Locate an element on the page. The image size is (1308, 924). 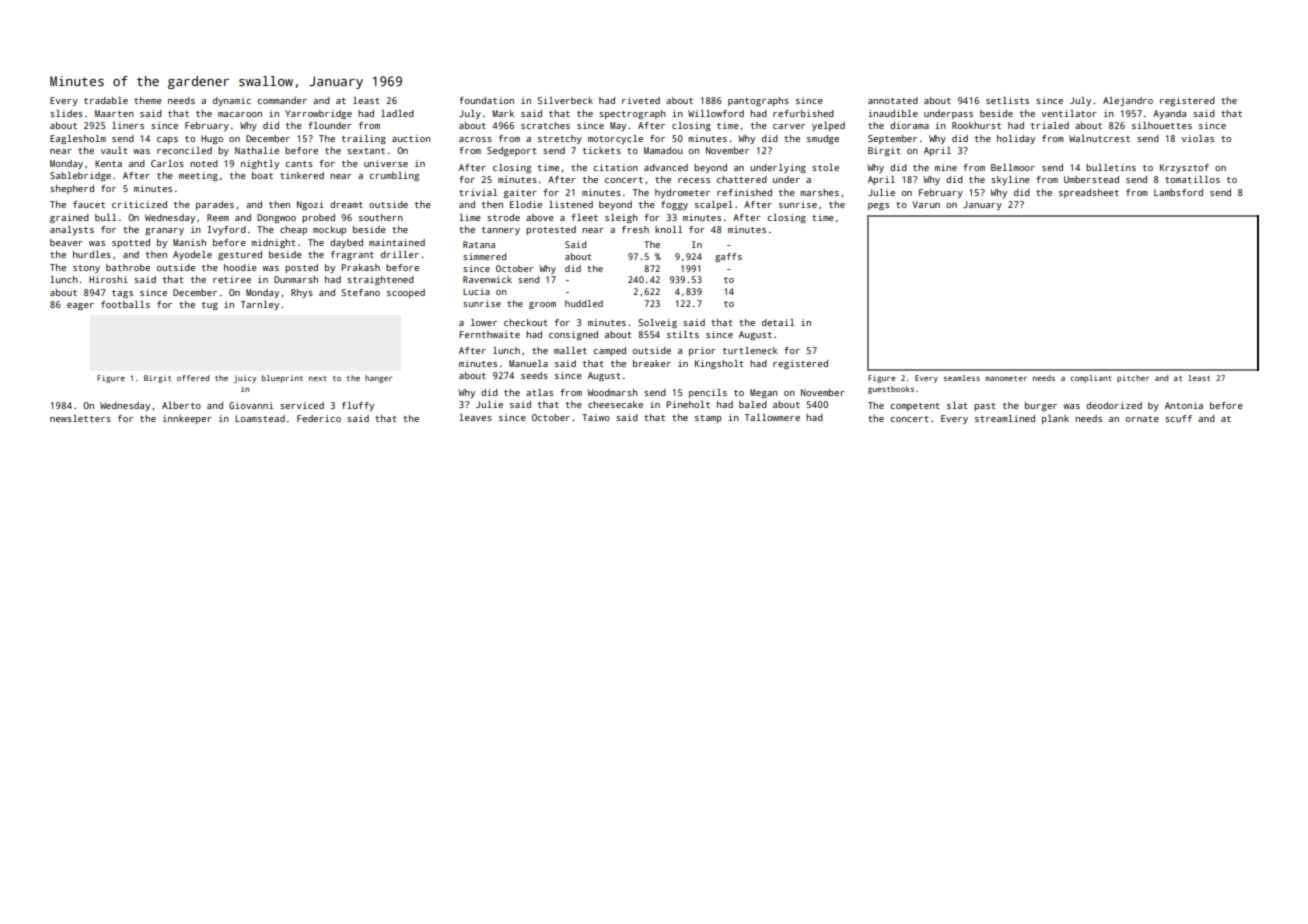
juicy is located at coordinates (245, 379).
